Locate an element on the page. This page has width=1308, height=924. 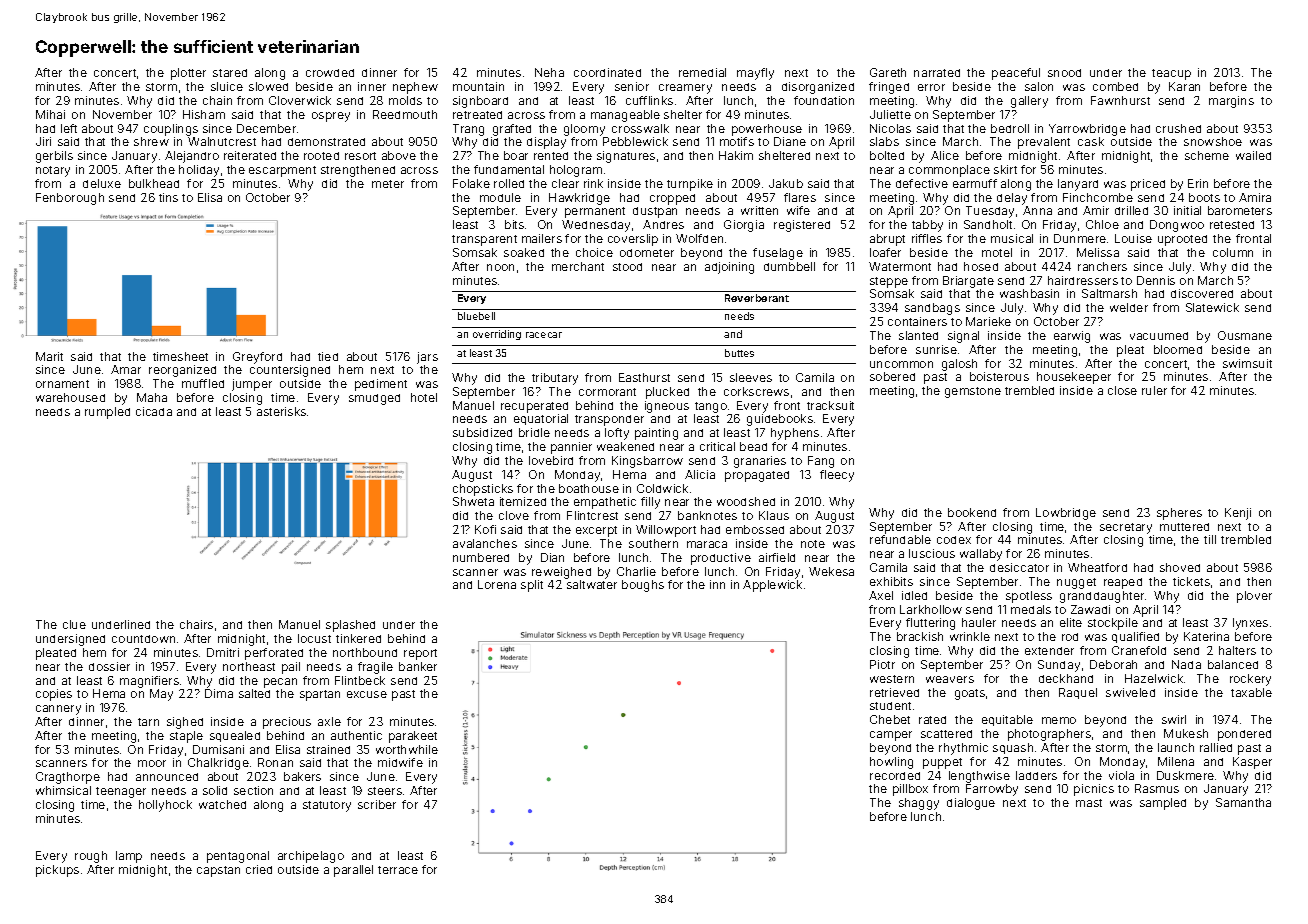
terrace is located at coordinates (398, 870).
